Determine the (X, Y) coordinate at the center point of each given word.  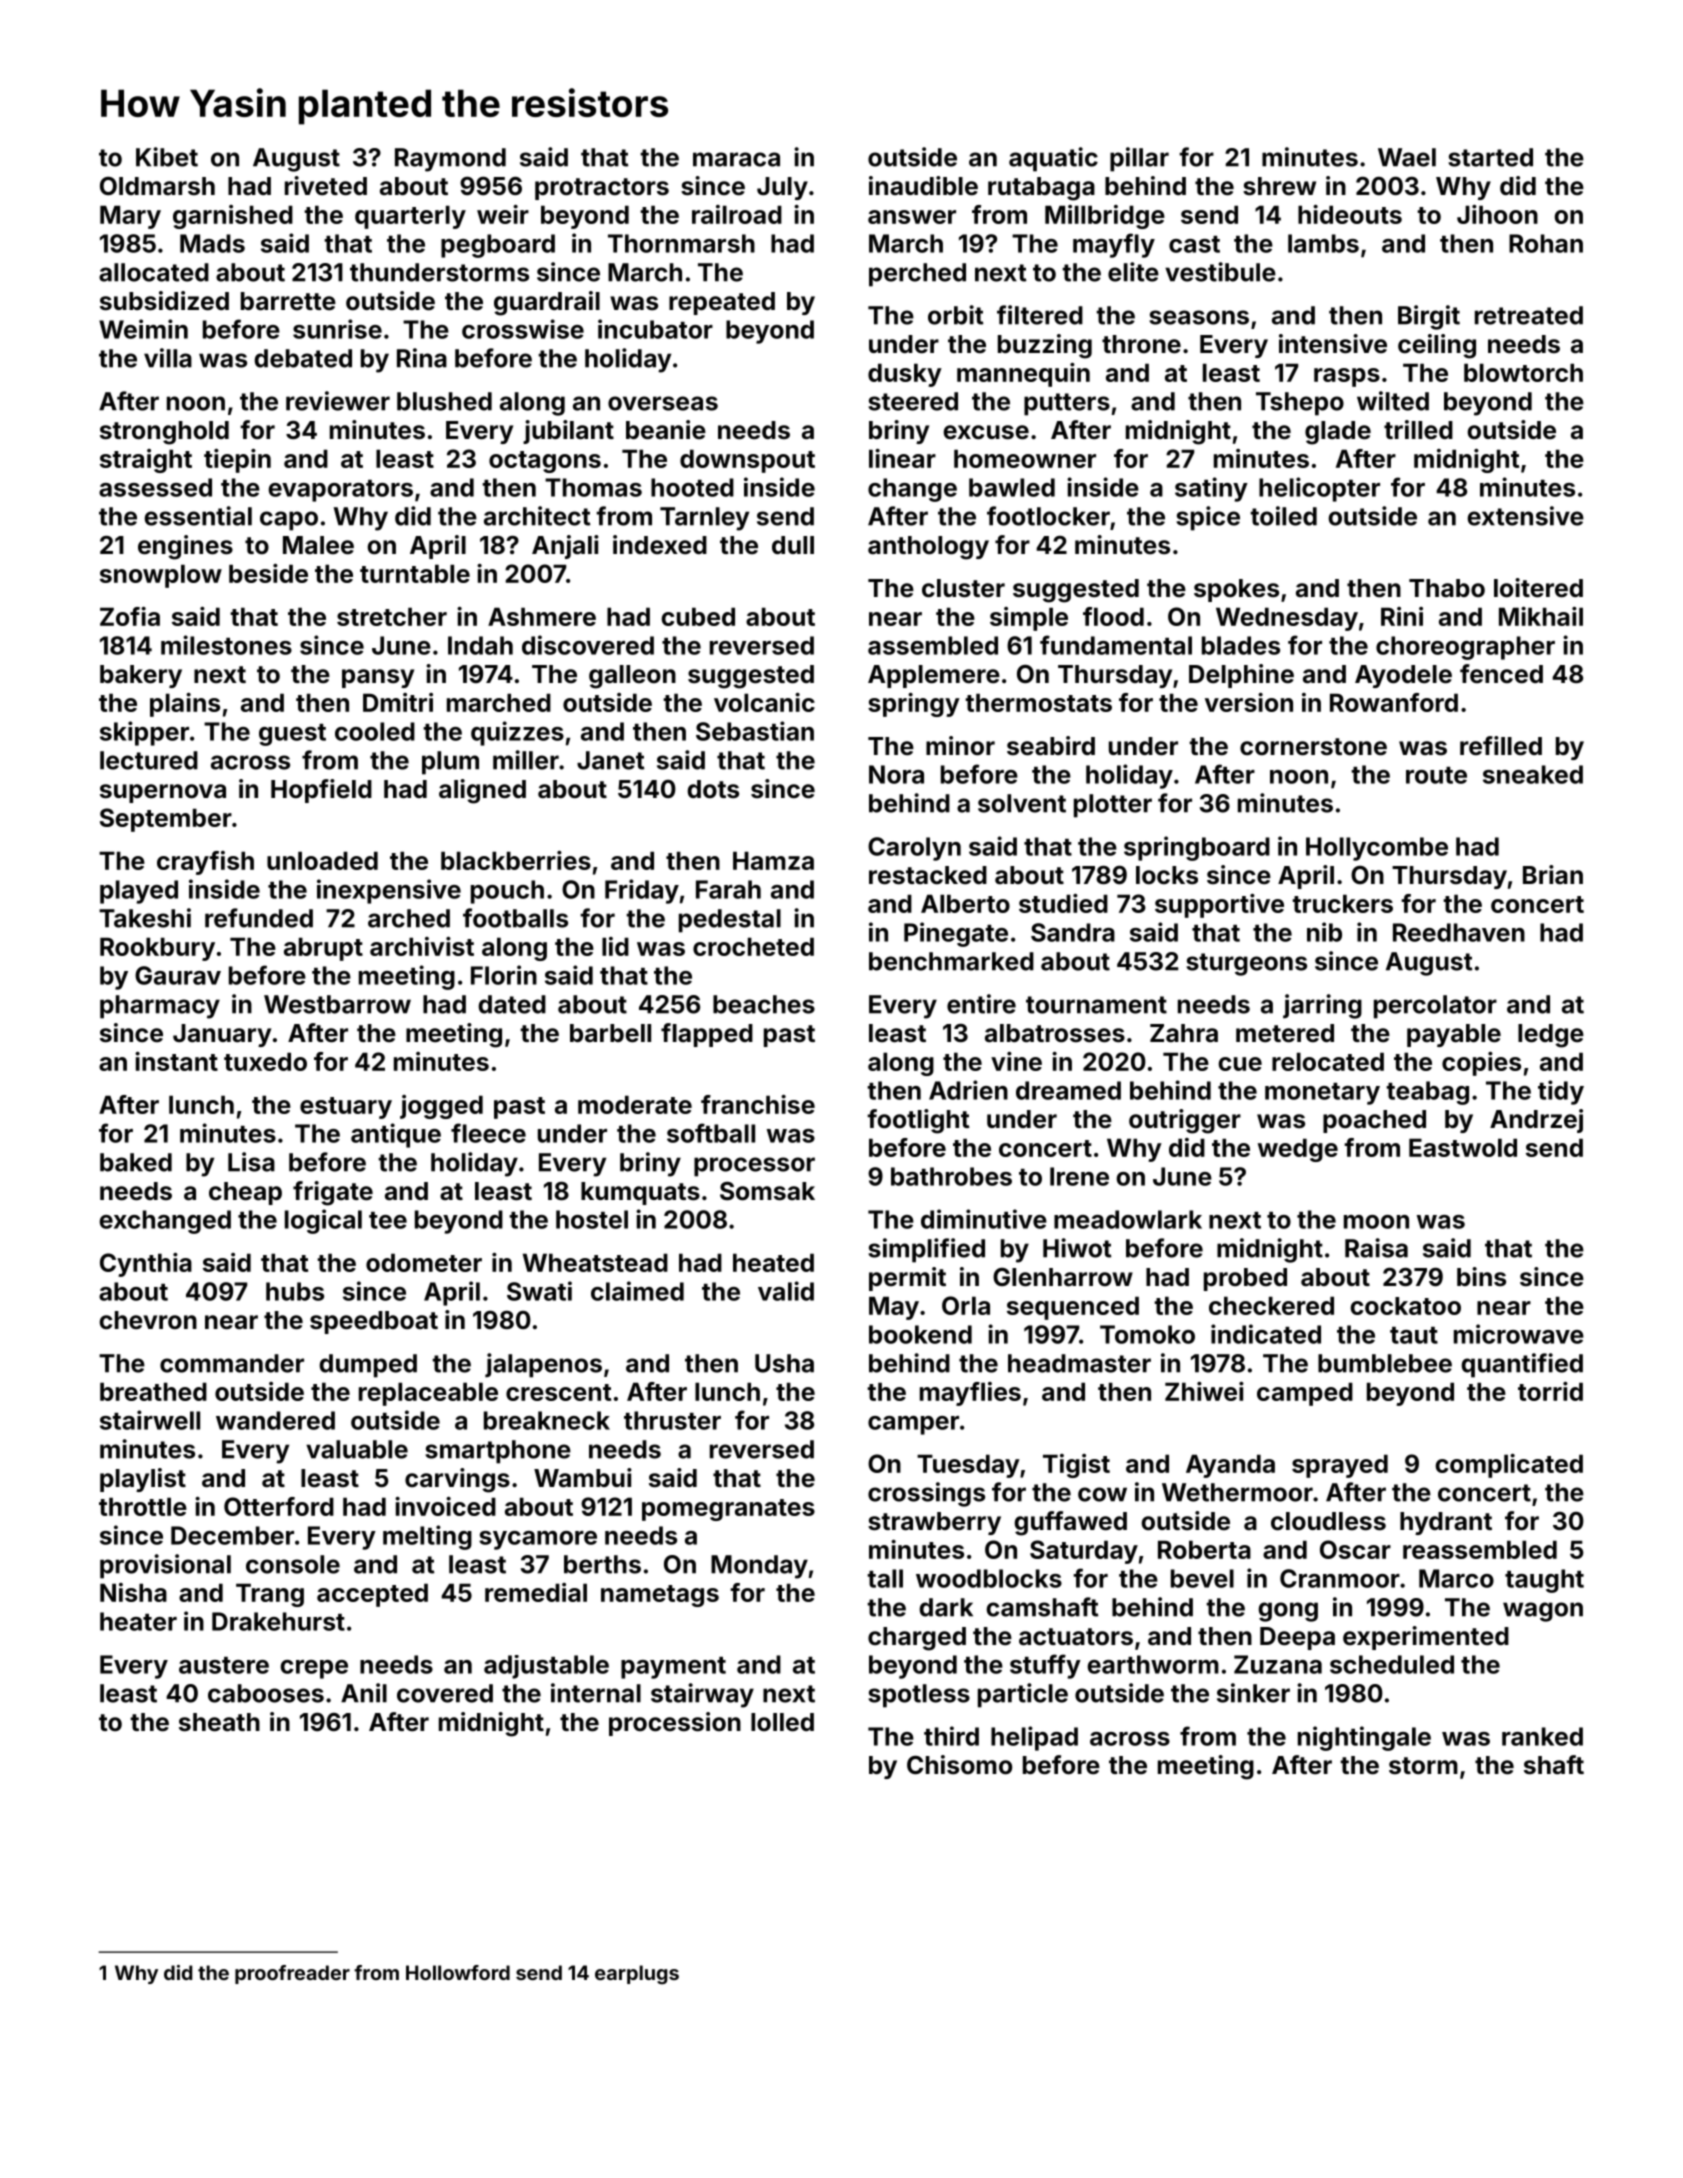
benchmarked (951, 961)
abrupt (323, 949)
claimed (637, 1291)
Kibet (167, 157)
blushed (444, 401)
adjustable (546, 1667)
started (1490, 157)
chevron (148, 1320)
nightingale (1364, 1738)
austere (224, 1665)
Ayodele (1403, 676)
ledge (1551, 1036)
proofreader (292, 1974)
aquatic (1053, 159)
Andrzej (1536, 1121)
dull (793, 545)
